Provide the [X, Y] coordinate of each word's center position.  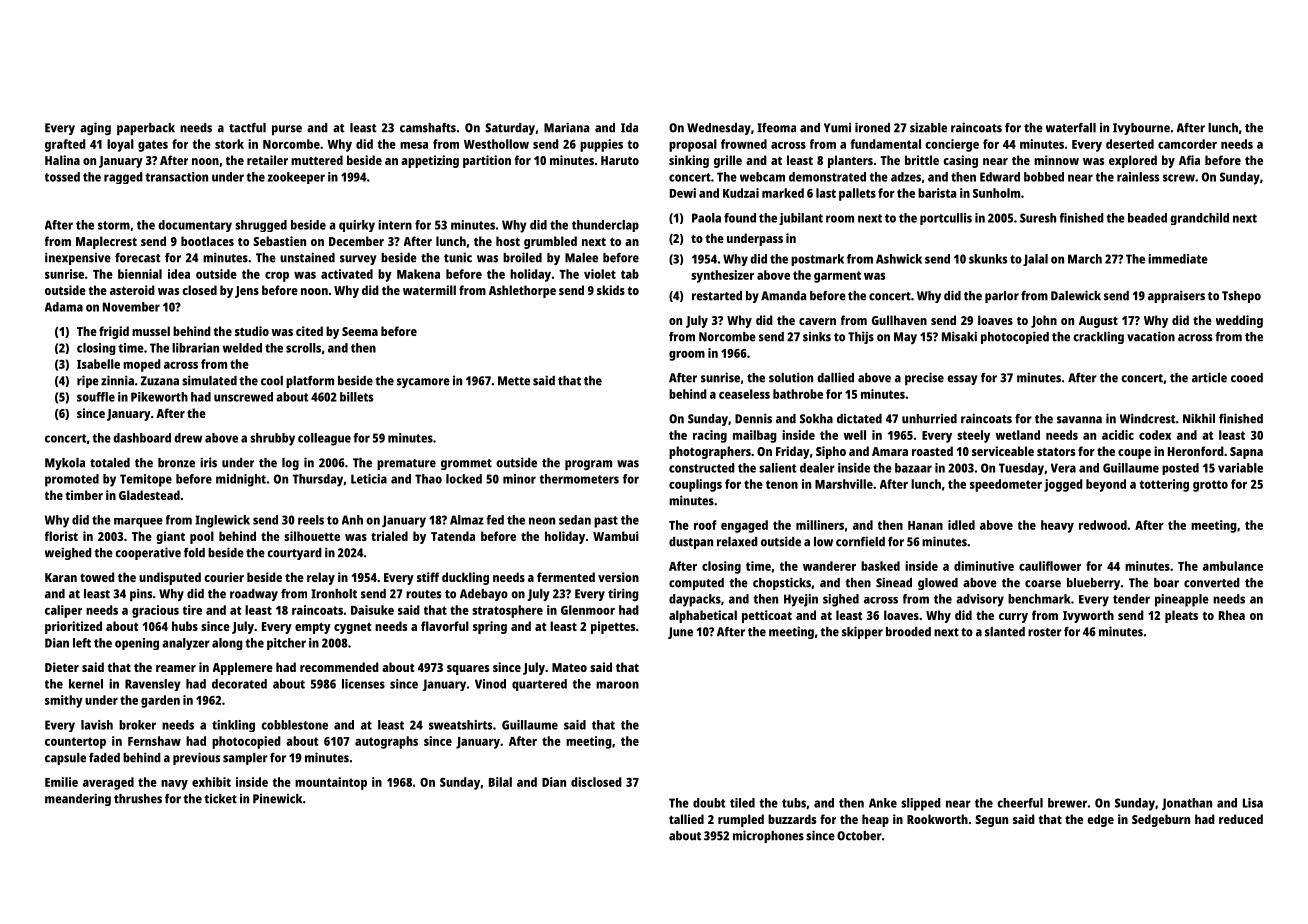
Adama [64, 307]
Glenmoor [588, 610]
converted [1212, 583]
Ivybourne [1141, 129]
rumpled [741, 820]
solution [791, 377]
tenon [782, 484]
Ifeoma [776, 128]
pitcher [286, 644]
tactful [247, 128]
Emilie [61, 782]
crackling [1098, 337]
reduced [1241, 819]
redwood [1103, 525]
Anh [352, 520]
